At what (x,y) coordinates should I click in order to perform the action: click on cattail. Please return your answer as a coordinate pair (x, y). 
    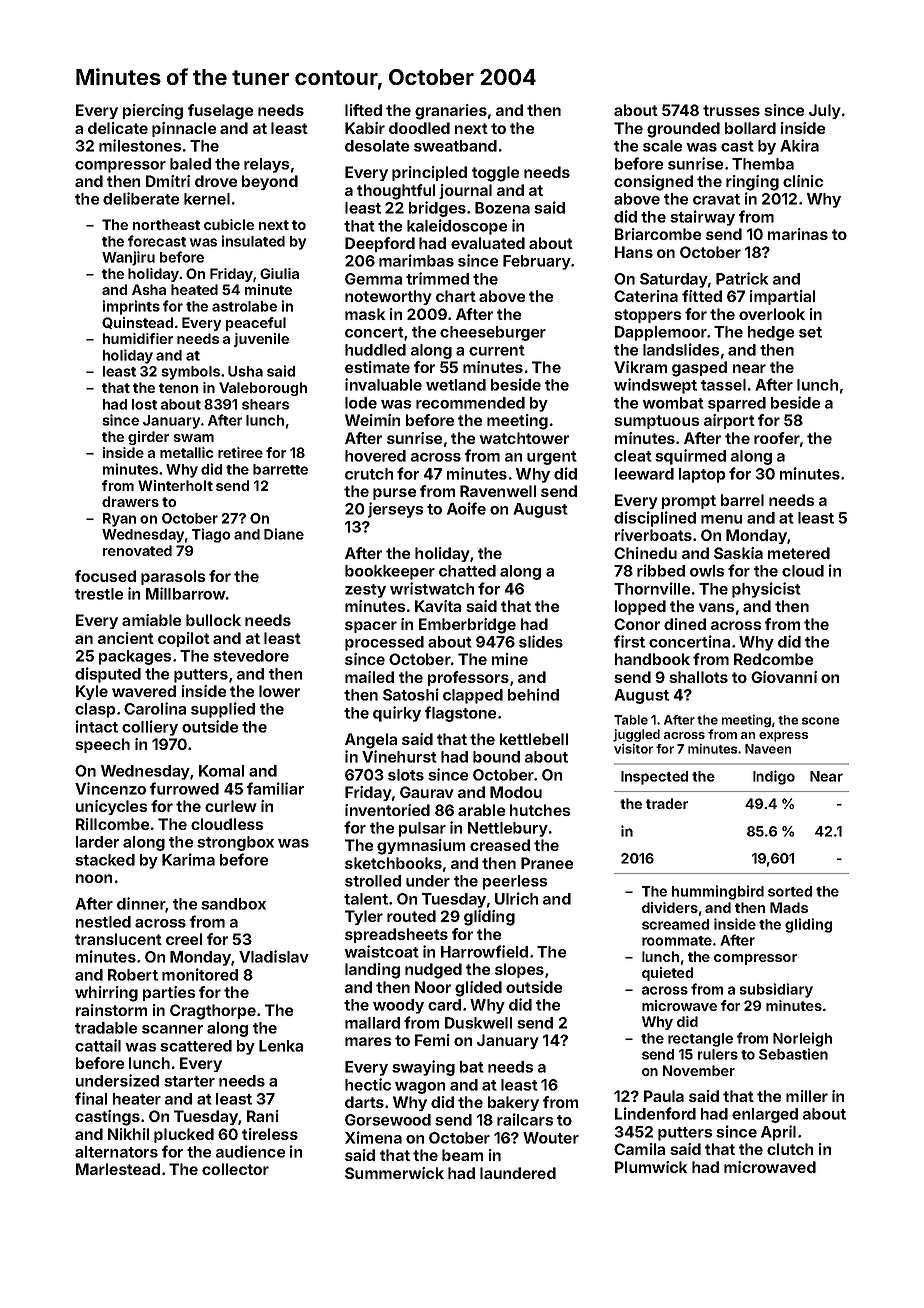
    Looking at the image, I should click on (98, 1045).
